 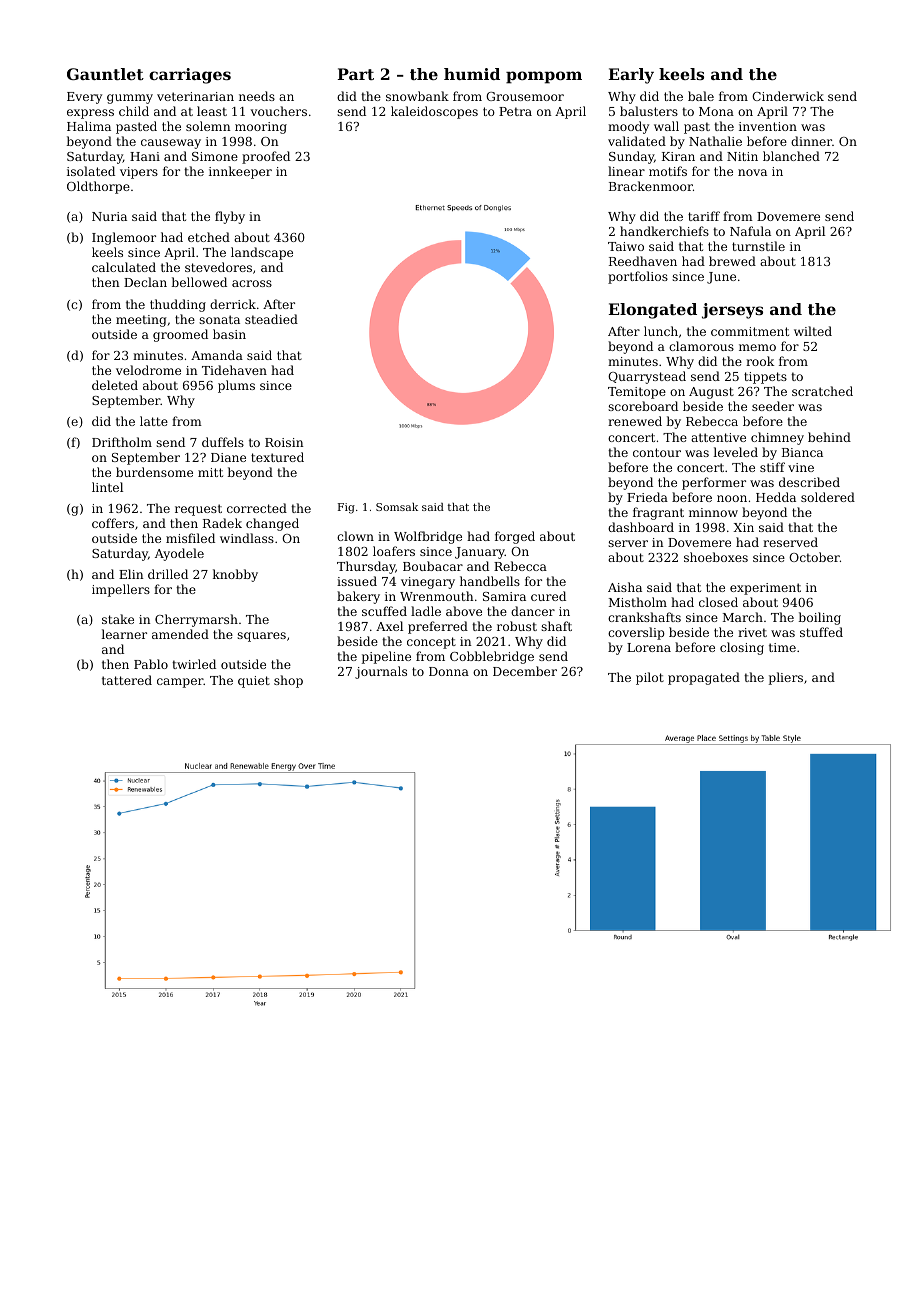 I want to click on impellers, so click(x=121, y=590).
